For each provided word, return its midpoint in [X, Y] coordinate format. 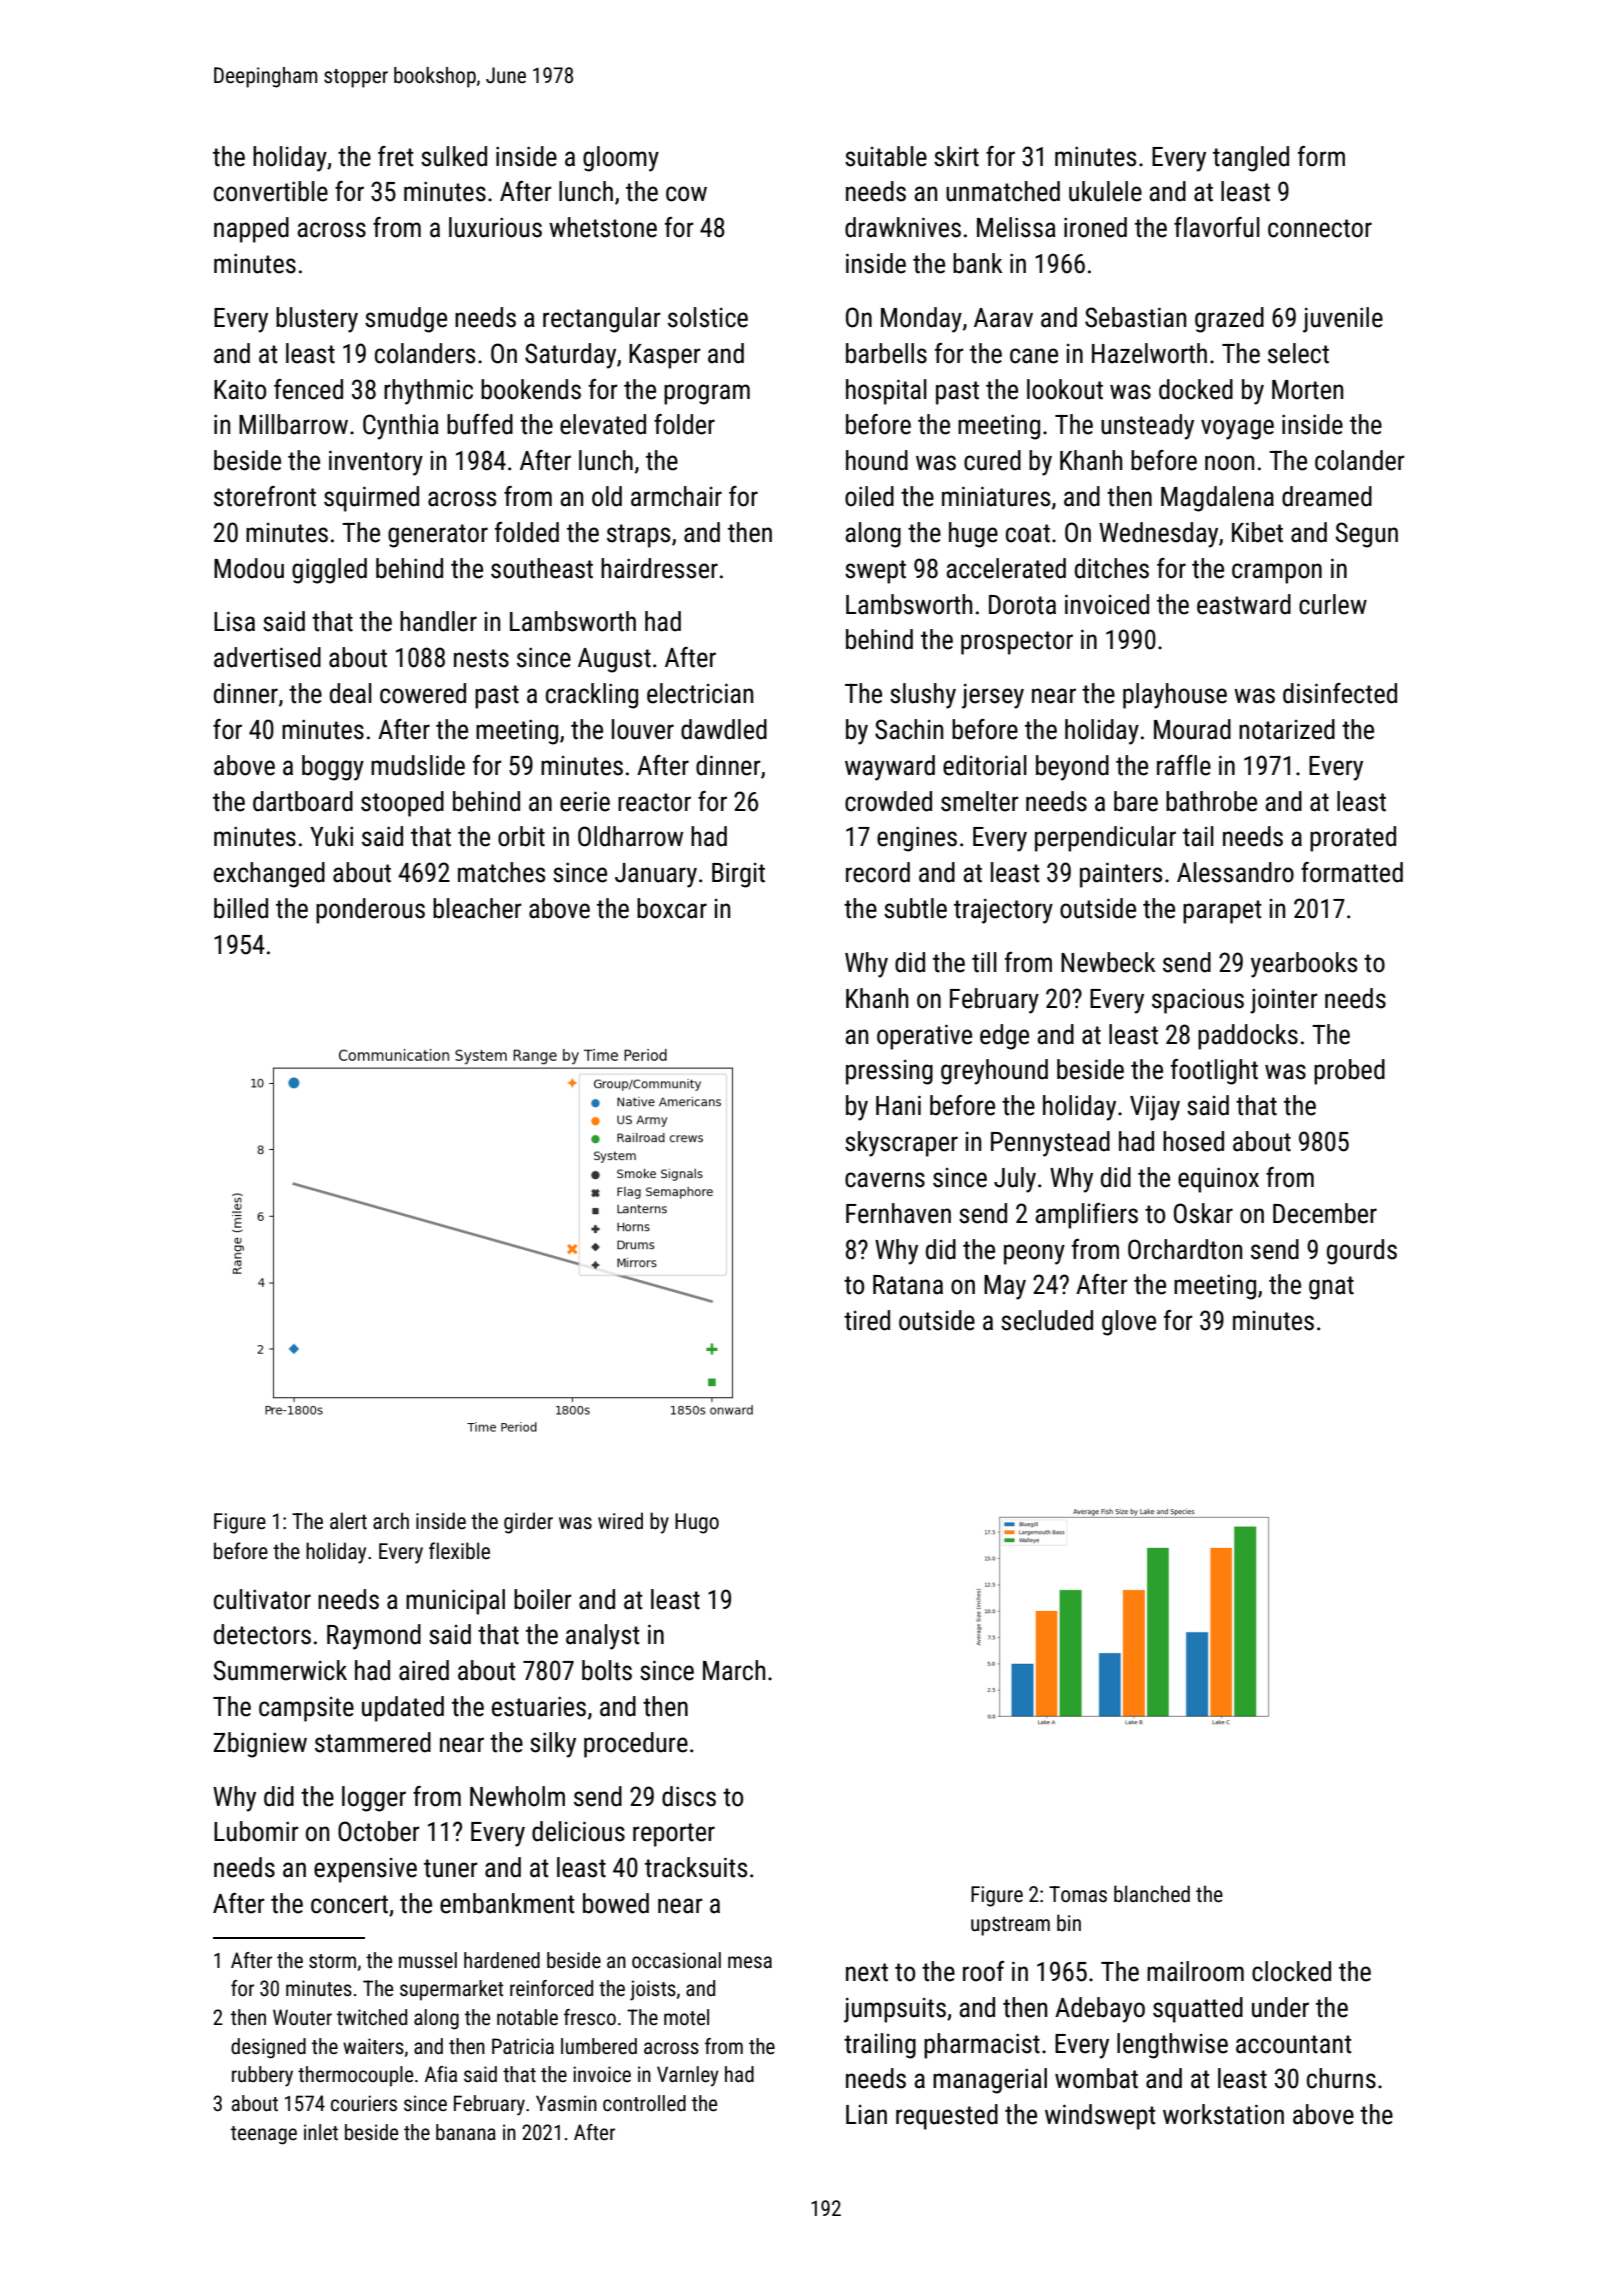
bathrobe [1211, 801]
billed [241, 908]
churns [1341, 2078]
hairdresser [659, 568]
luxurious [495, 227]
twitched [372, 2017]
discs [689, 1796]
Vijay [1155, 1108]
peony [1034, 1254]
